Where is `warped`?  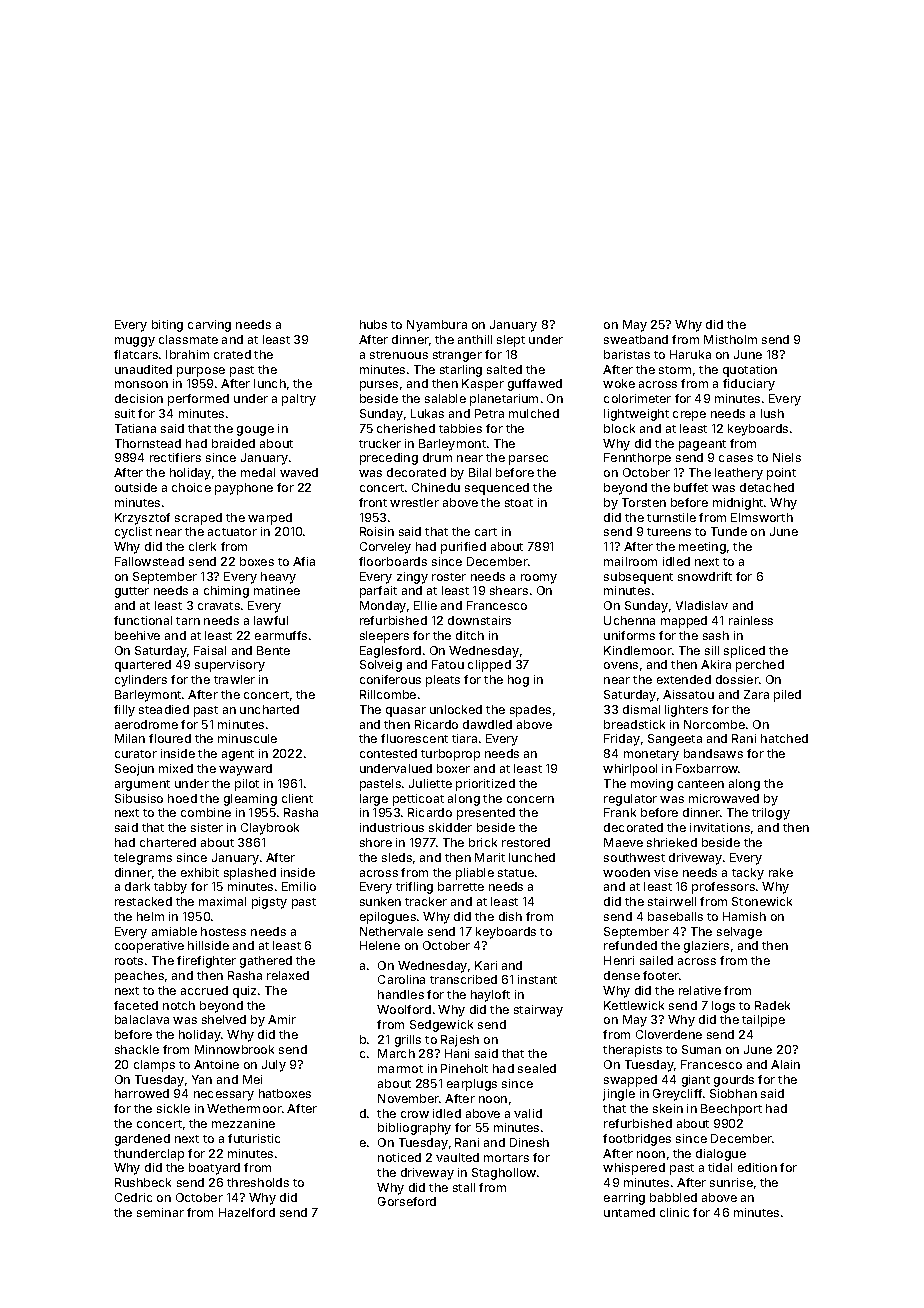 warped is located at coordinates (270, 519).
